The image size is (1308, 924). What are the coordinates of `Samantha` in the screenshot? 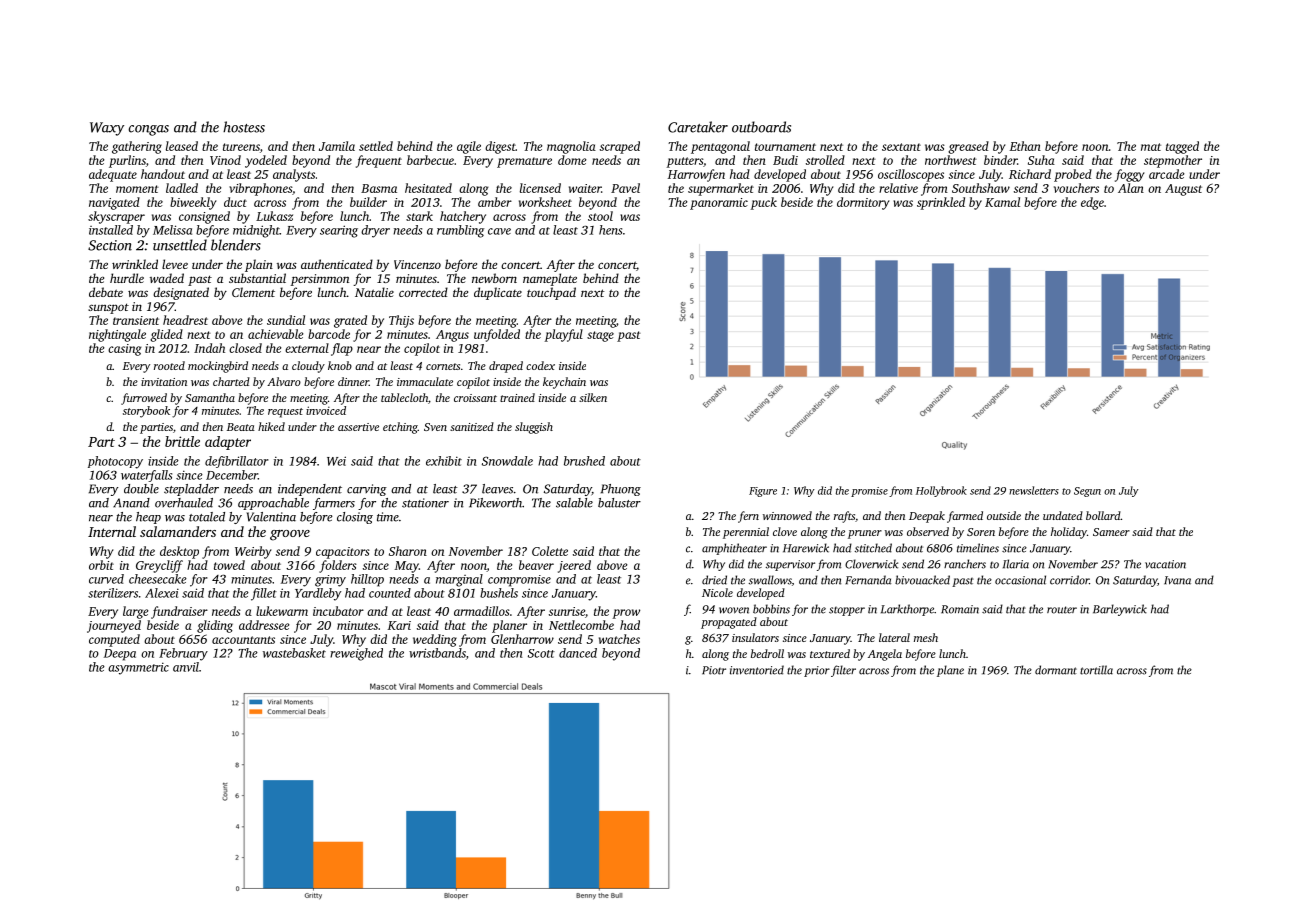 It's located at (210, 397).
